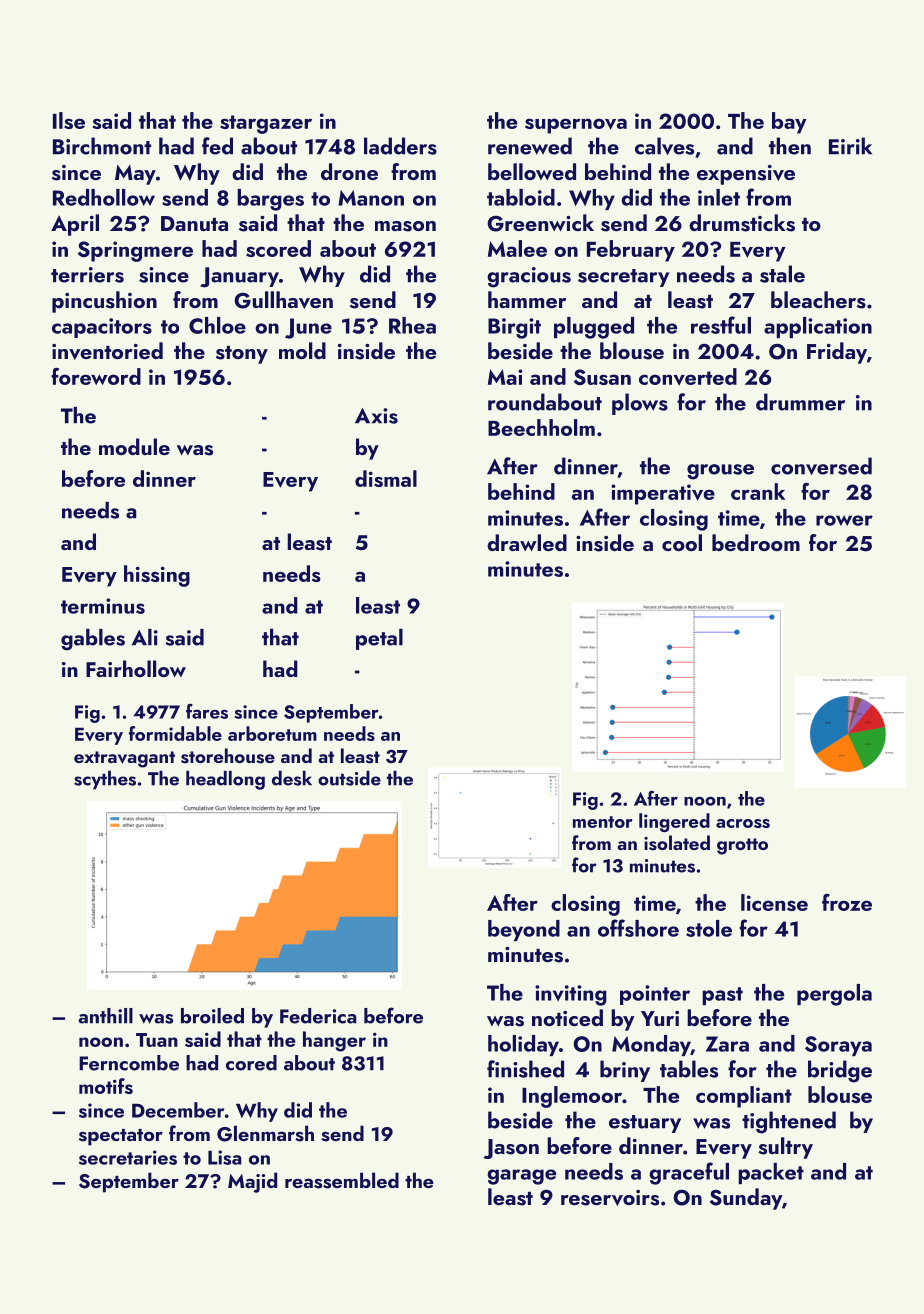 The width and height of the image is (924, 1314). Describe the element at coordinates (105, 1016) in the image. I see `anthill` at that location.
